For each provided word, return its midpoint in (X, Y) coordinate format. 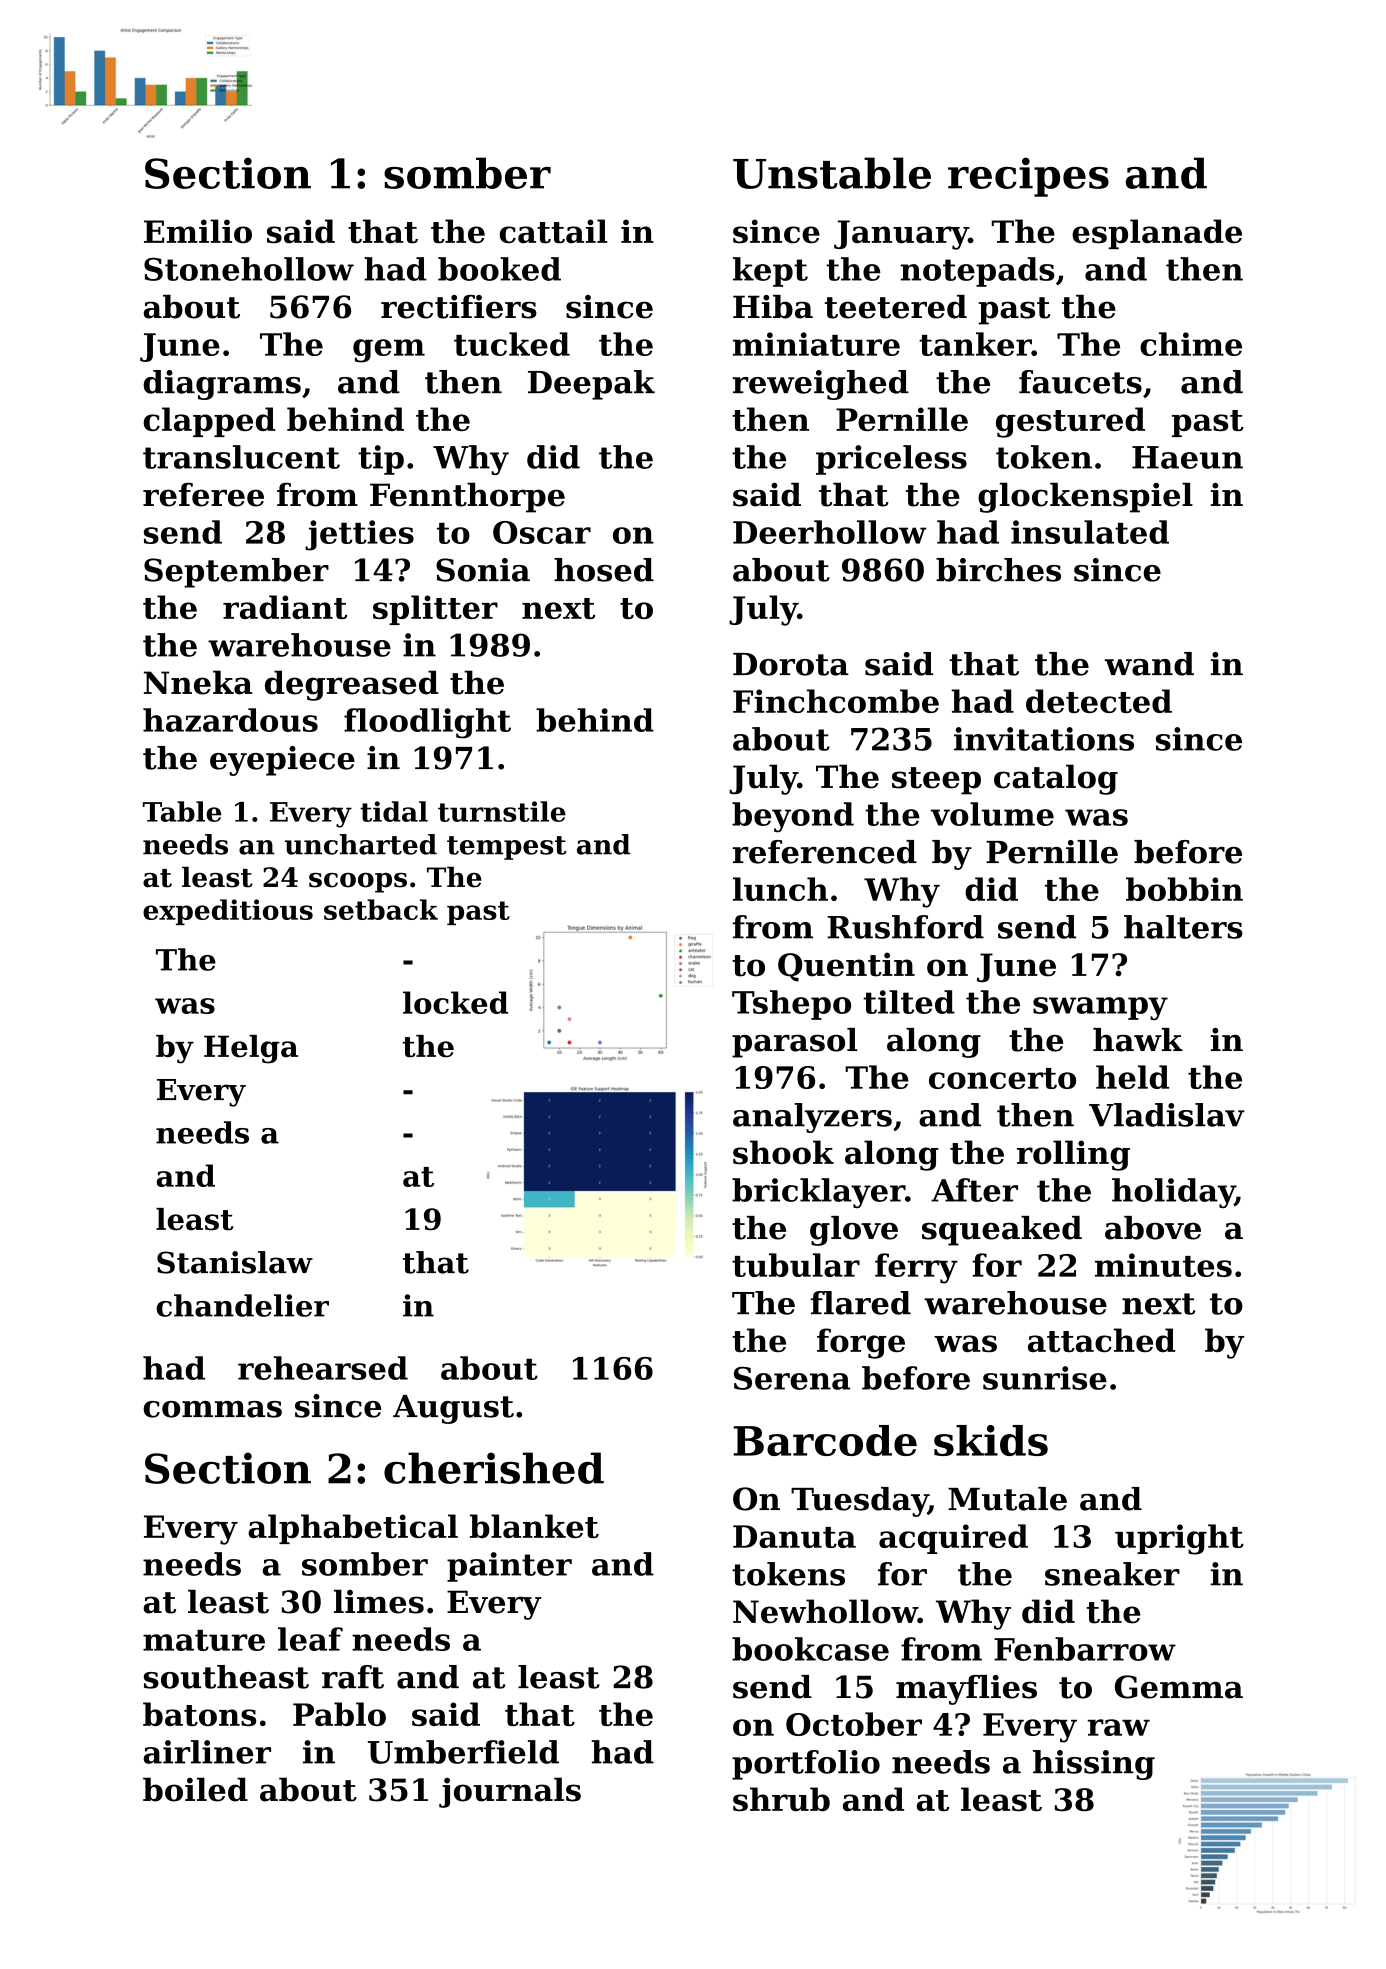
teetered (896, 307)
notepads (978, 272)
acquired (953, 1539)
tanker (975, 344)
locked (456, 1002)
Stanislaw (235, 1262)
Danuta (794, 1536)
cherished (494, 1468)
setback (381, 909)
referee (203, 495)
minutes (1163, 1265)
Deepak (591, 385)
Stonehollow (249, 269)
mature (204, 1640)
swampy (1100, 1009)
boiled (195, 1789)
